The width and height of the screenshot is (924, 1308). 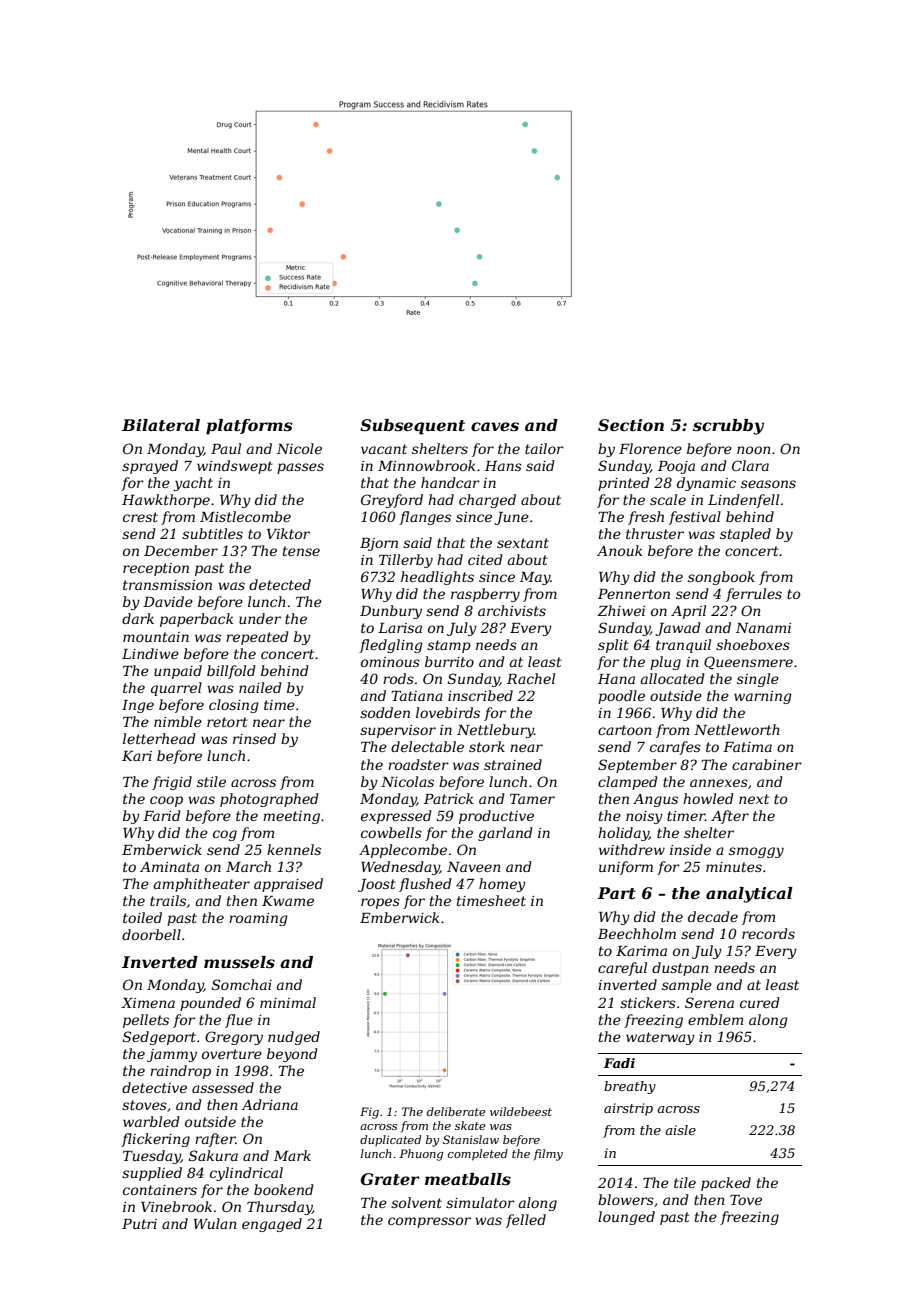 I want to click on Beechholm, so click(x=637, y=933).
